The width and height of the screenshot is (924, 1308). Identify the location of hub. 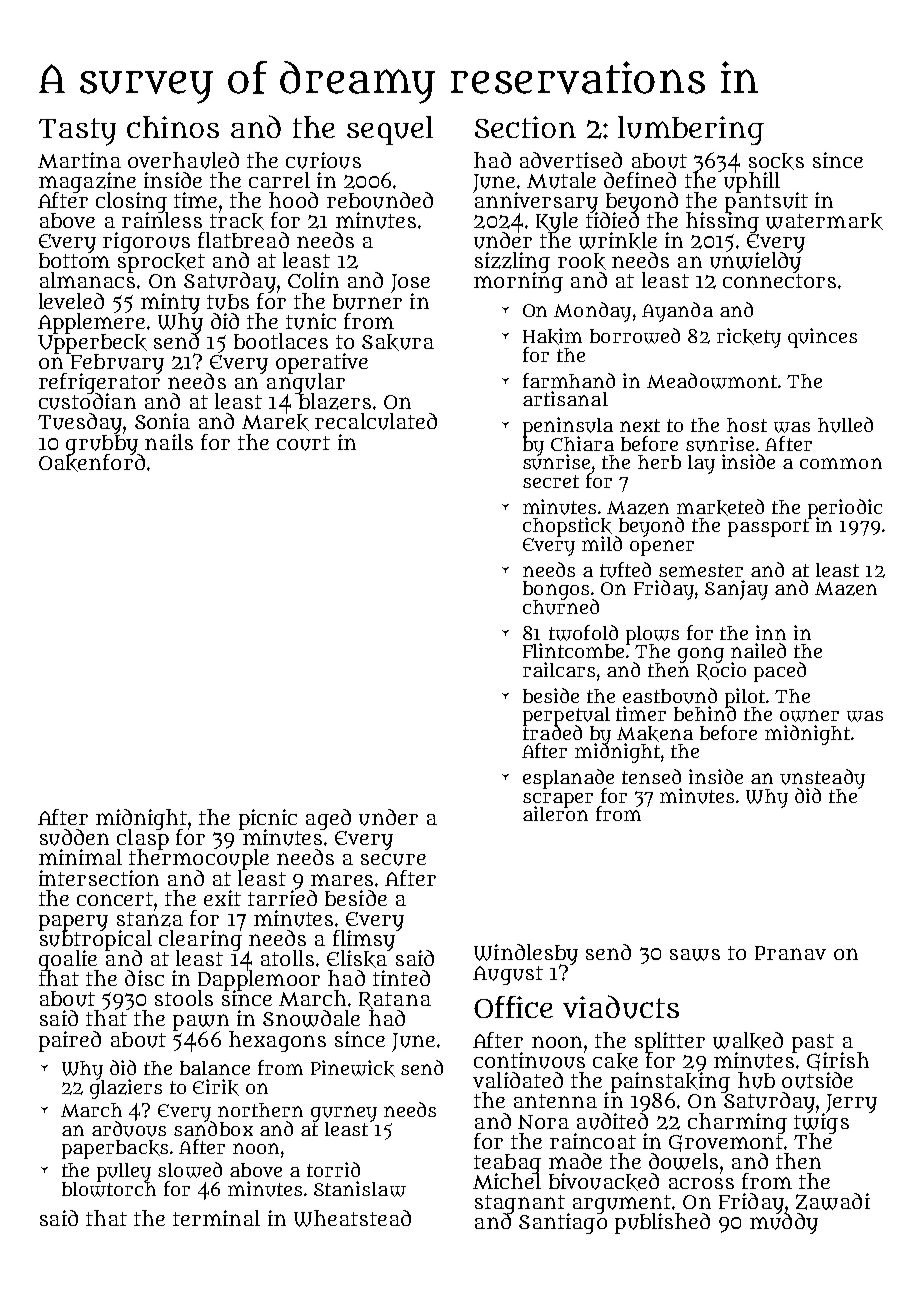
(756, 1080).
